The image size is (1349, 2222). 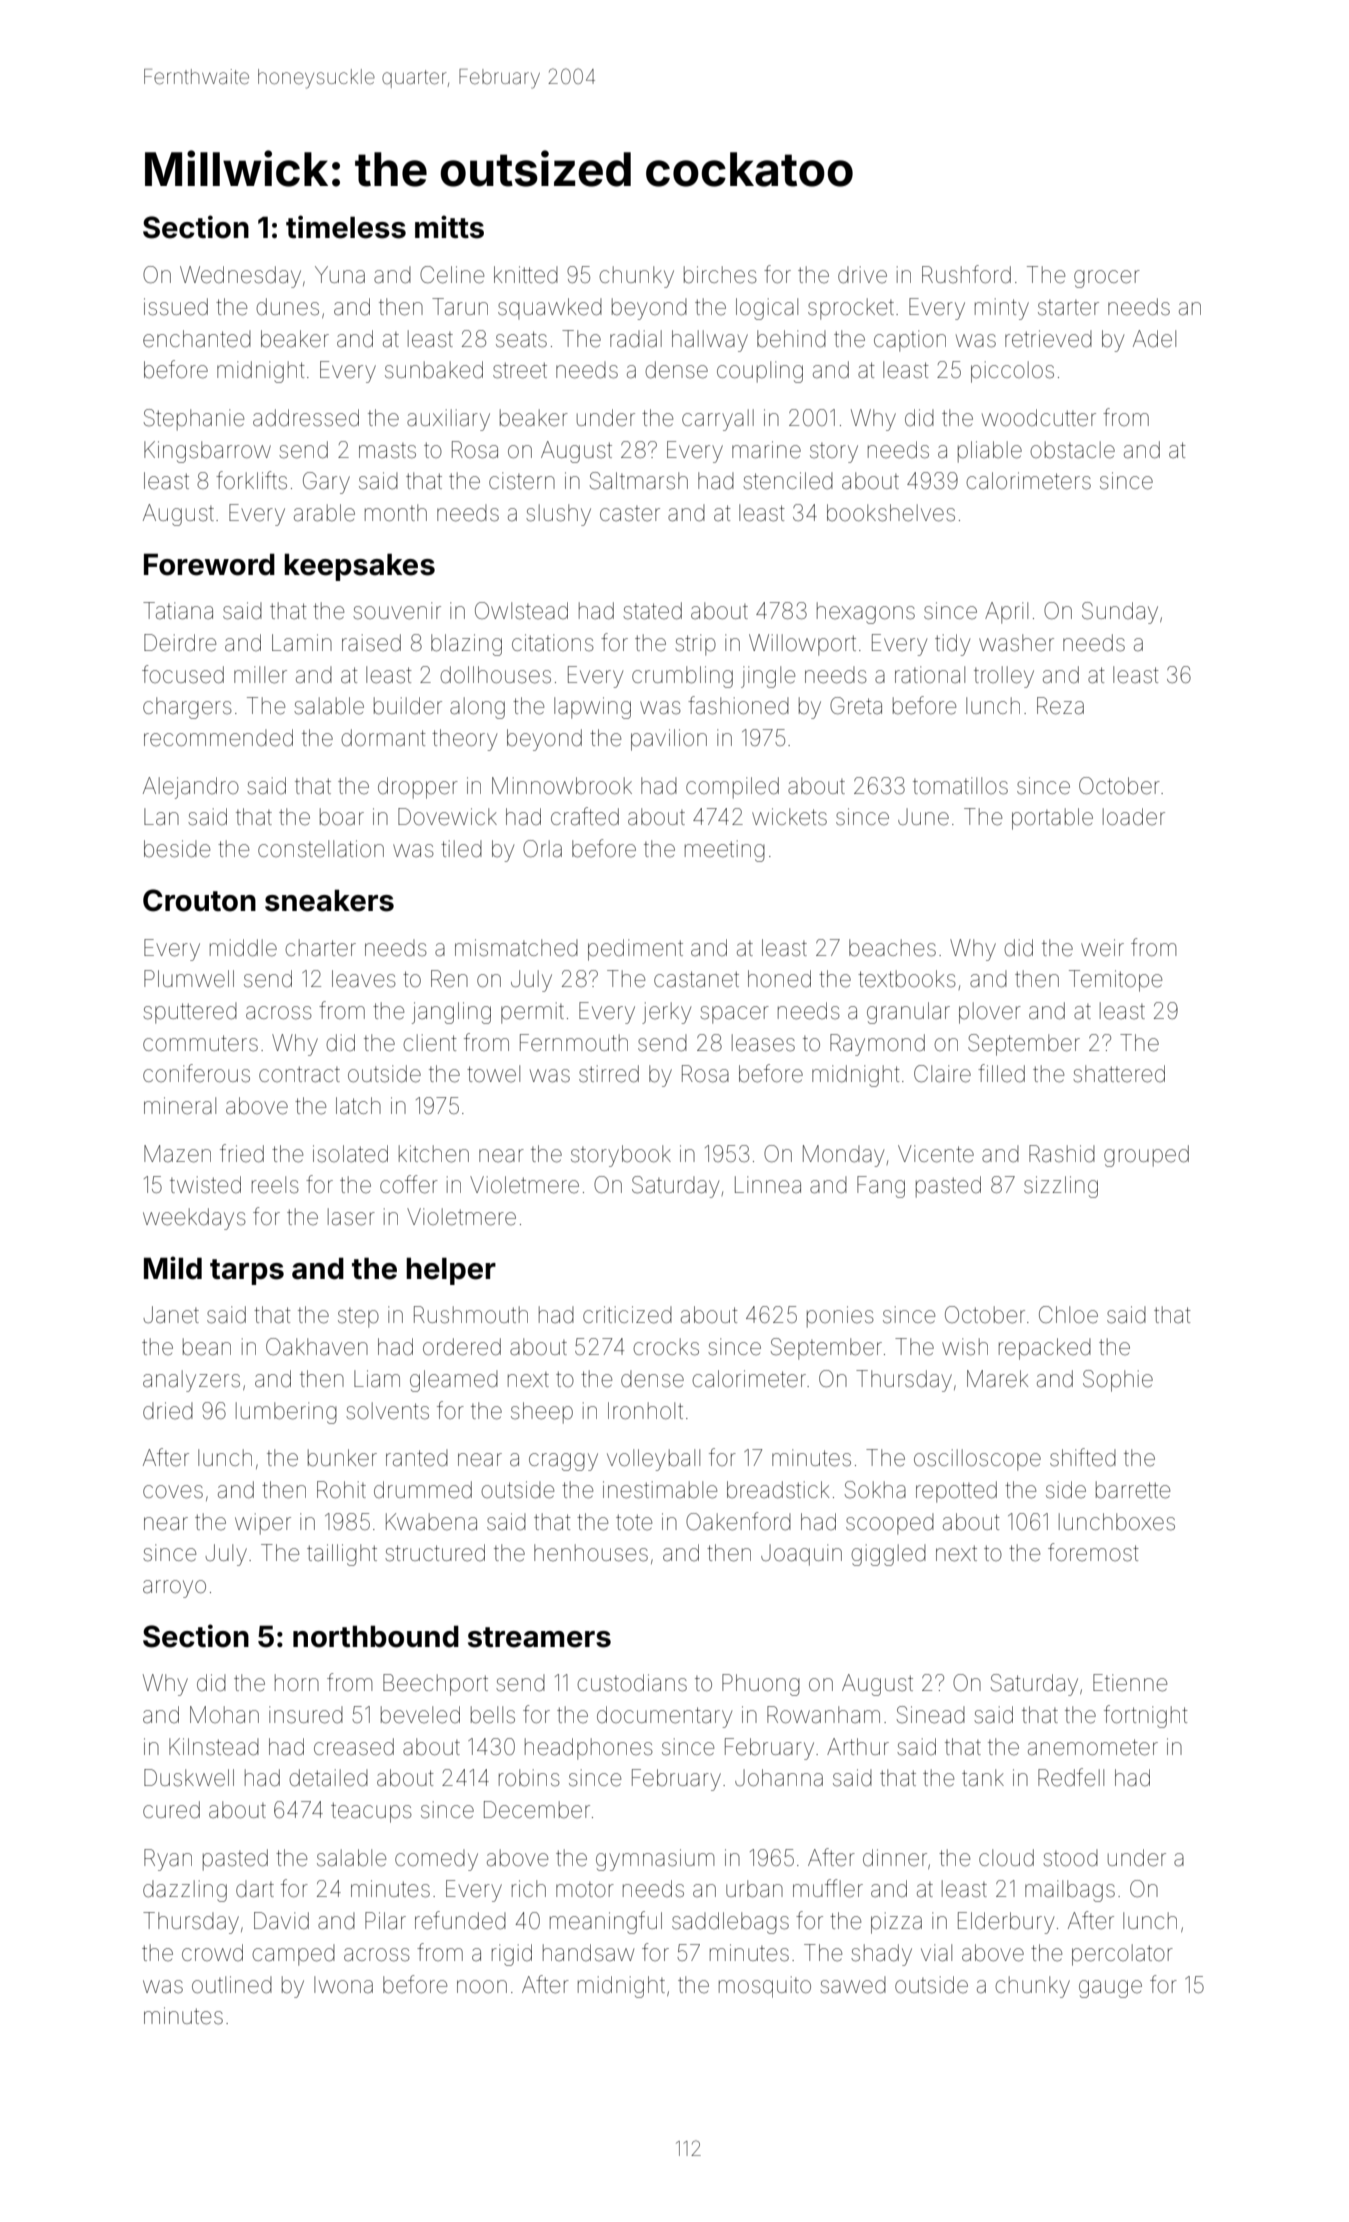 What do you see at coordinates (171, 1315) in the screenshot?
I see `Janet` at bounding box center [171, 1315].
